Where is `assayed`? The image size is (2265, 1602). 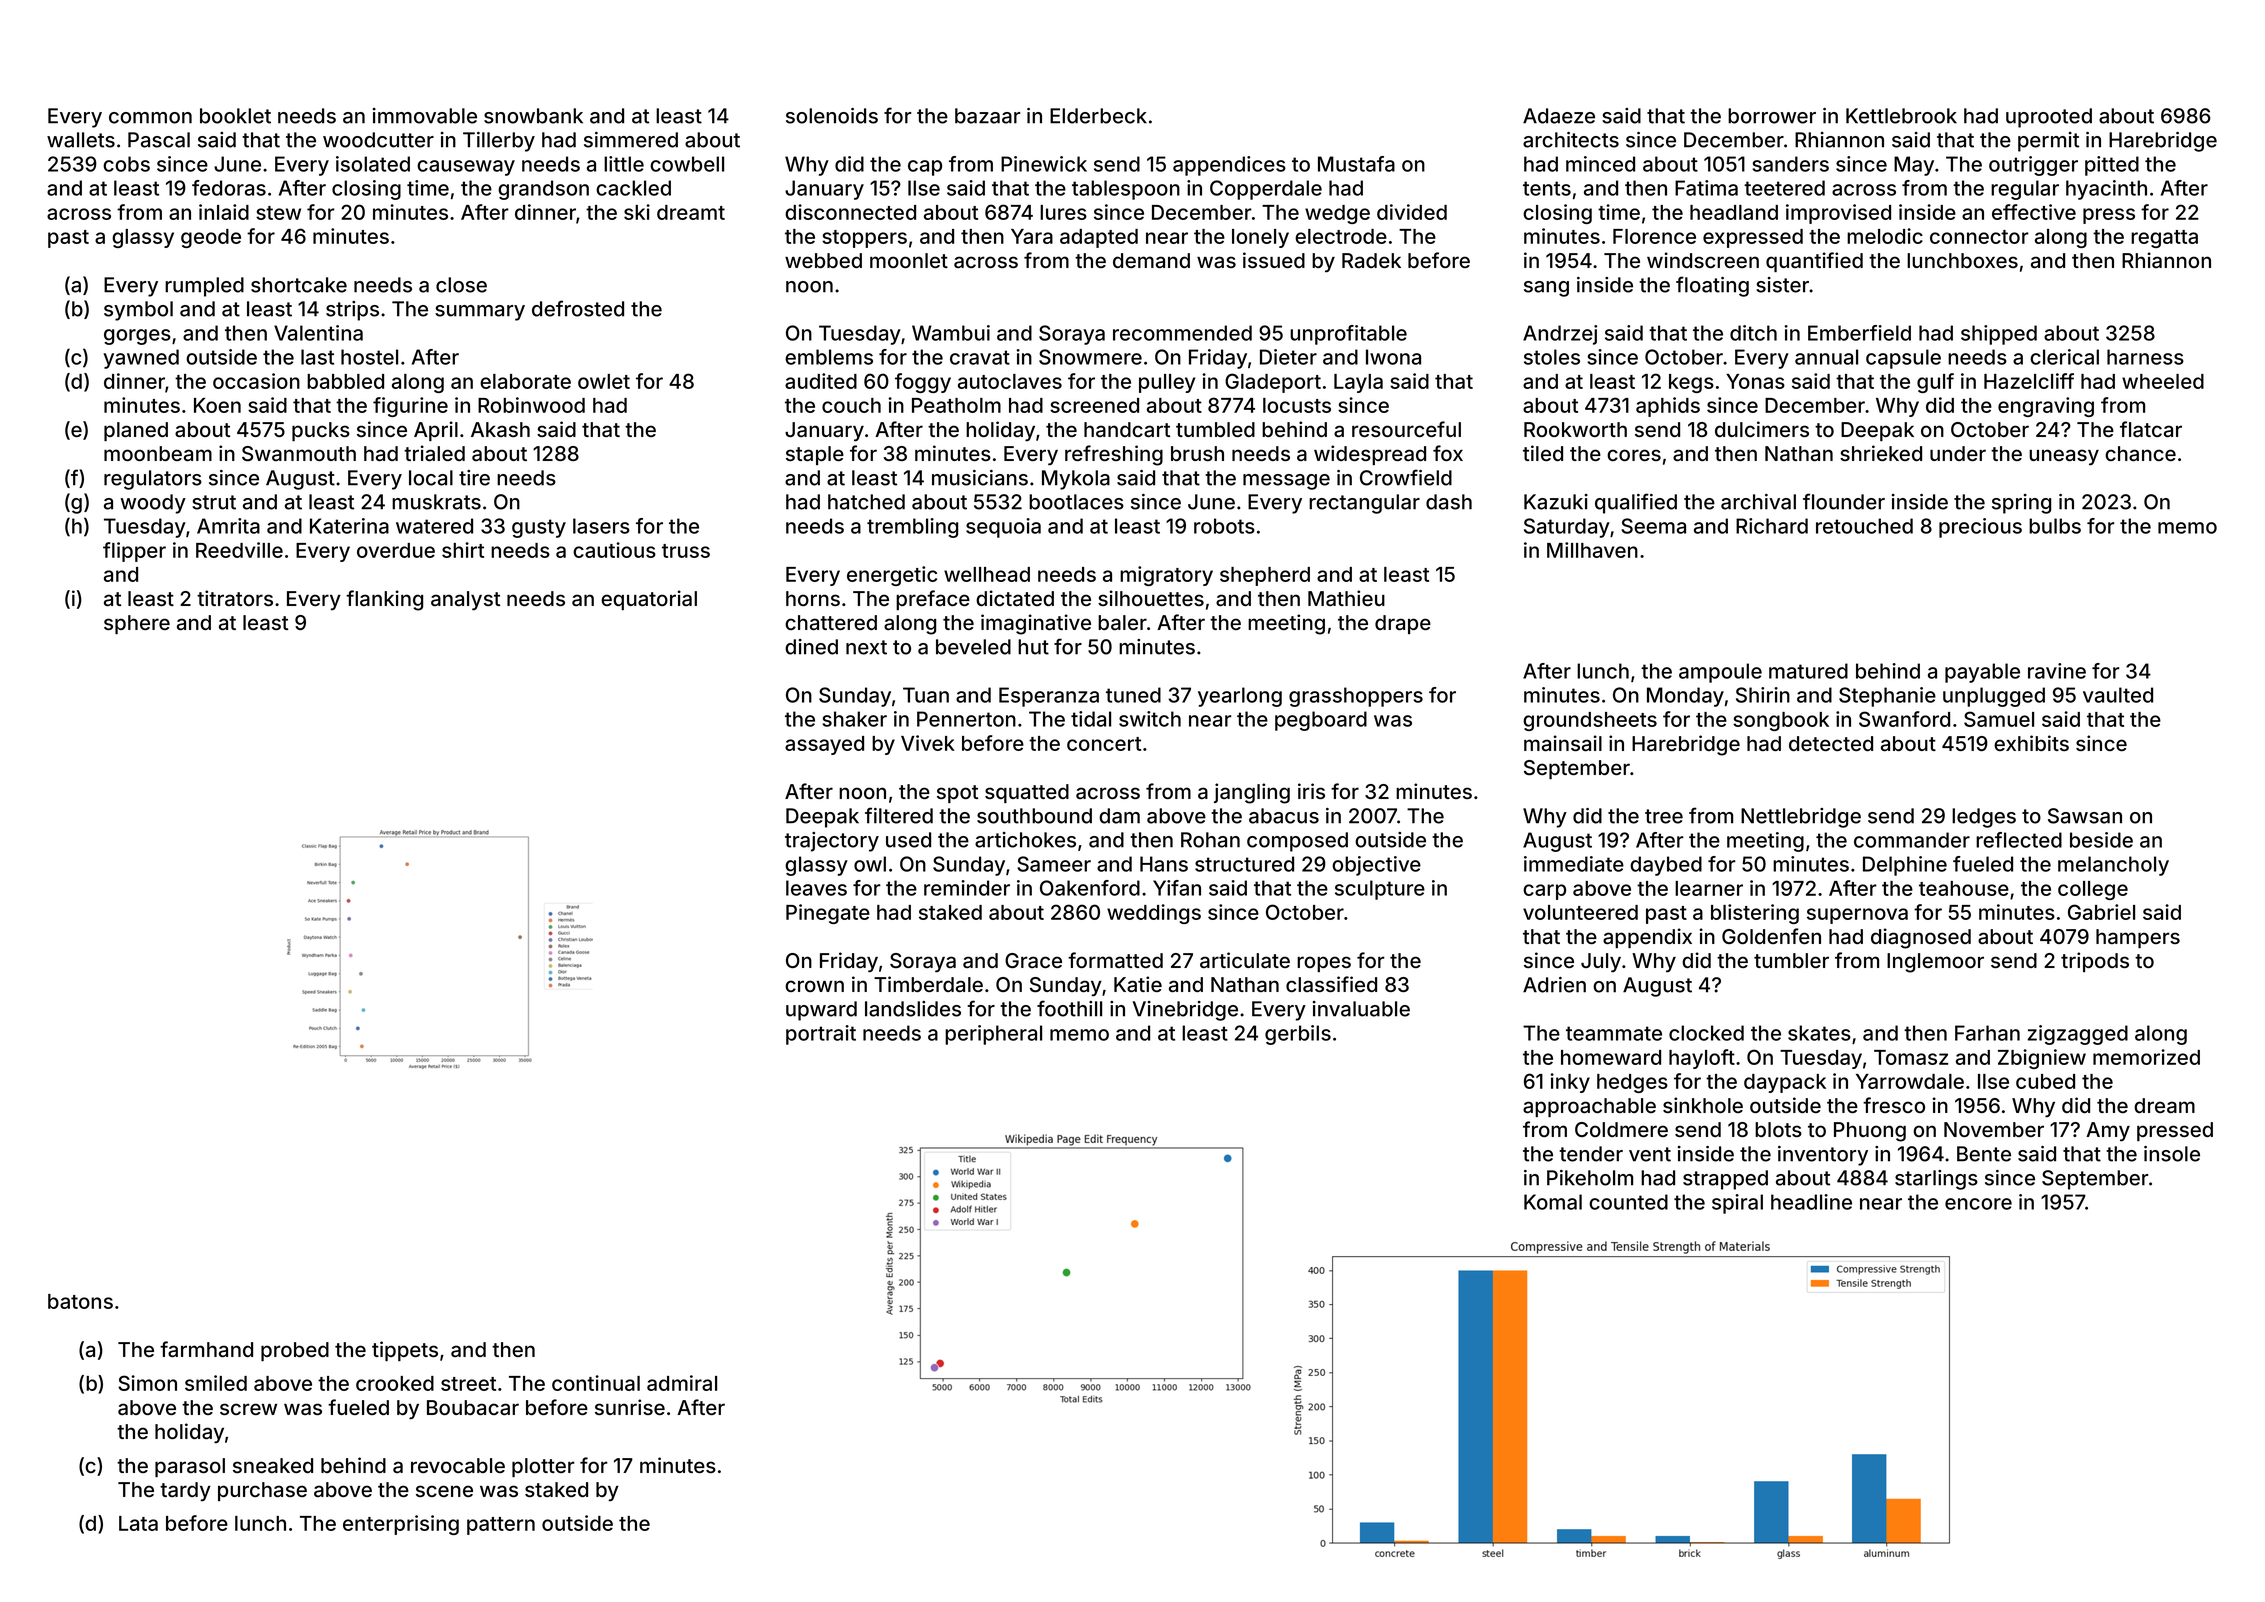
assayed is located at coordinates (824, 745).
